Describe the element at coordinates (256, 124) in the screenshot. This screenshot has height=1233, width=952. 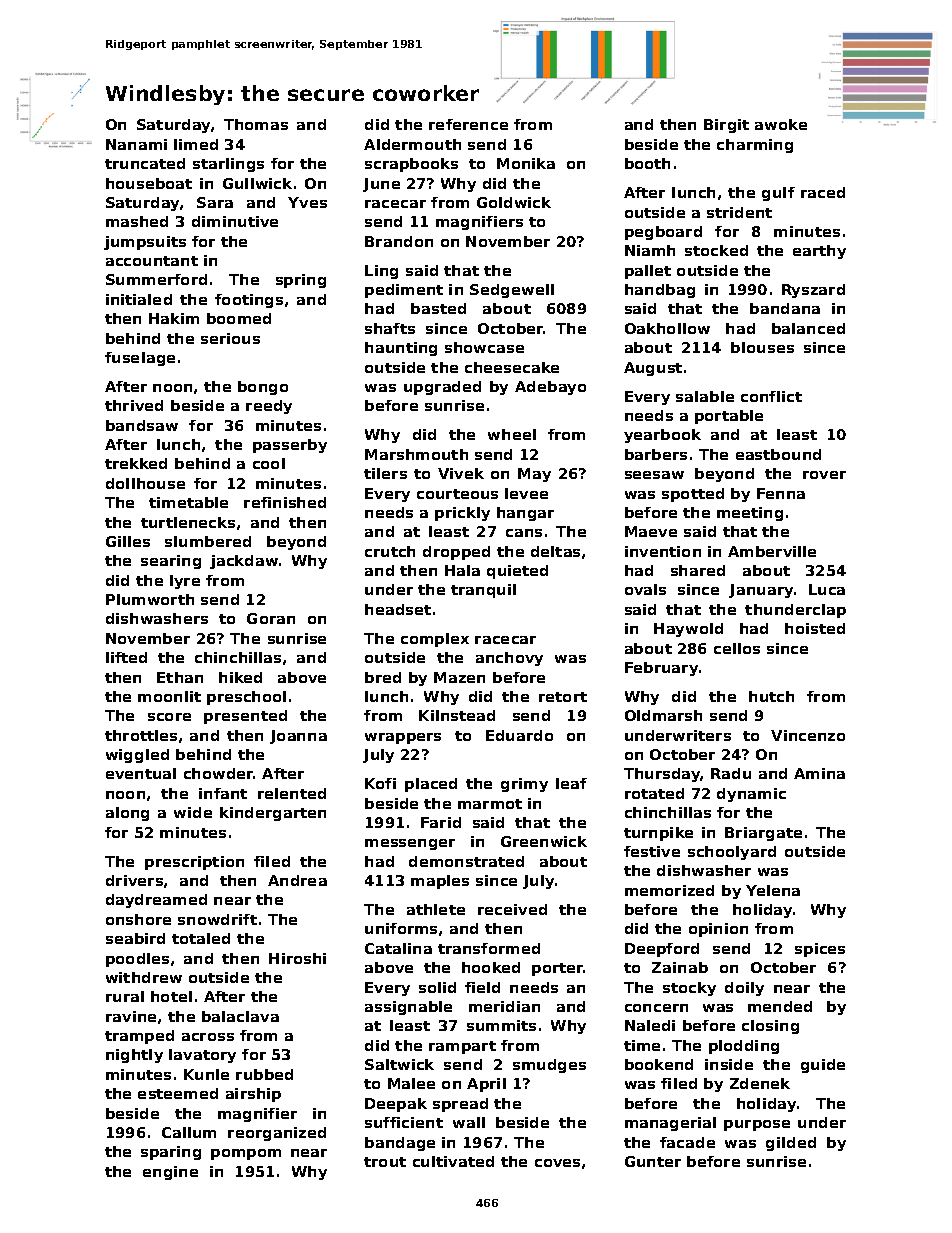
I see `Thomas` at that location.
